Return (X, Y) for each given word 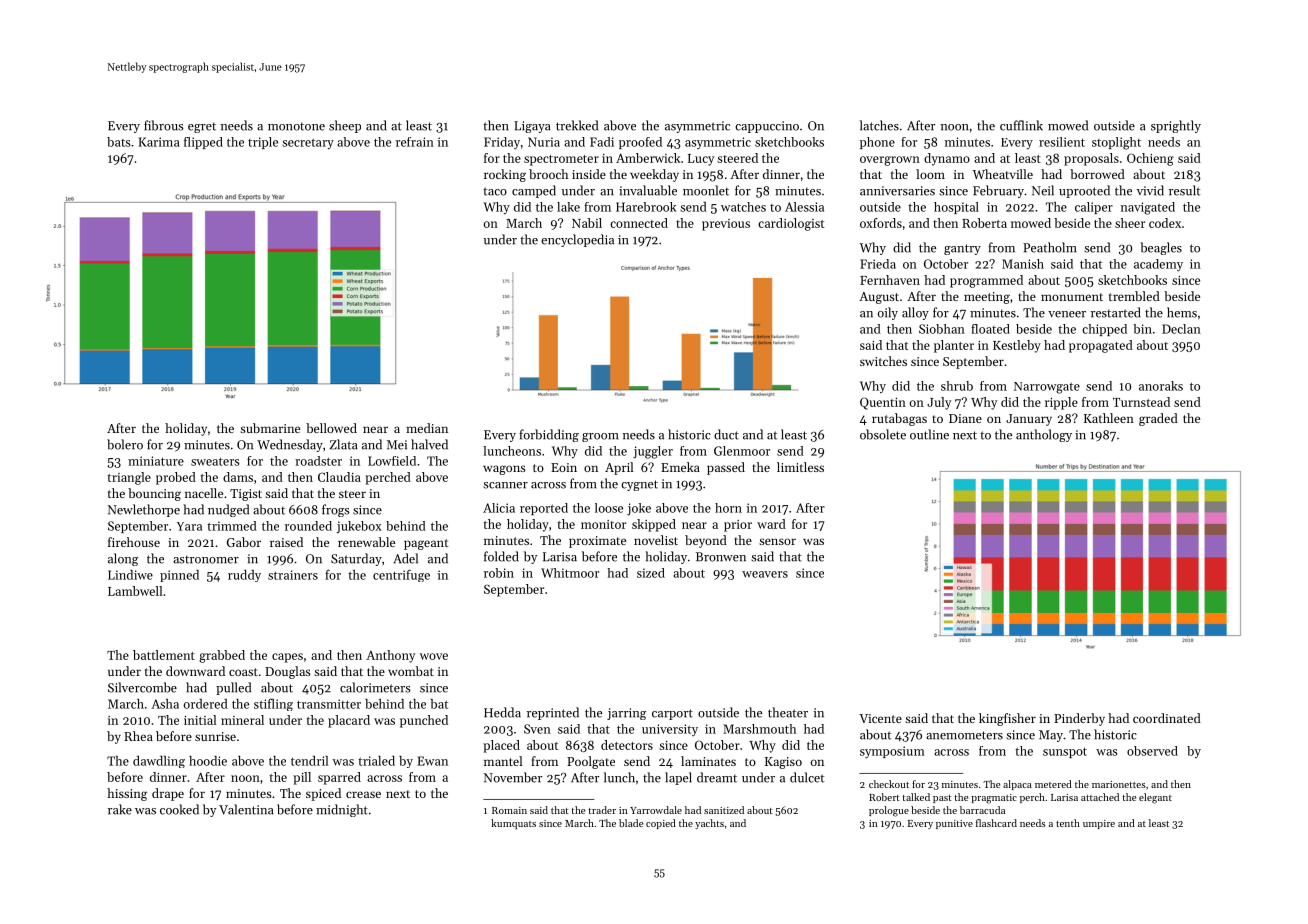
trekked (577, 125)
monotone (296, 127)
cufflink (1021, 125)
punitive (954, 824)
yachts (709, 824)
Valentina (246, 809)
